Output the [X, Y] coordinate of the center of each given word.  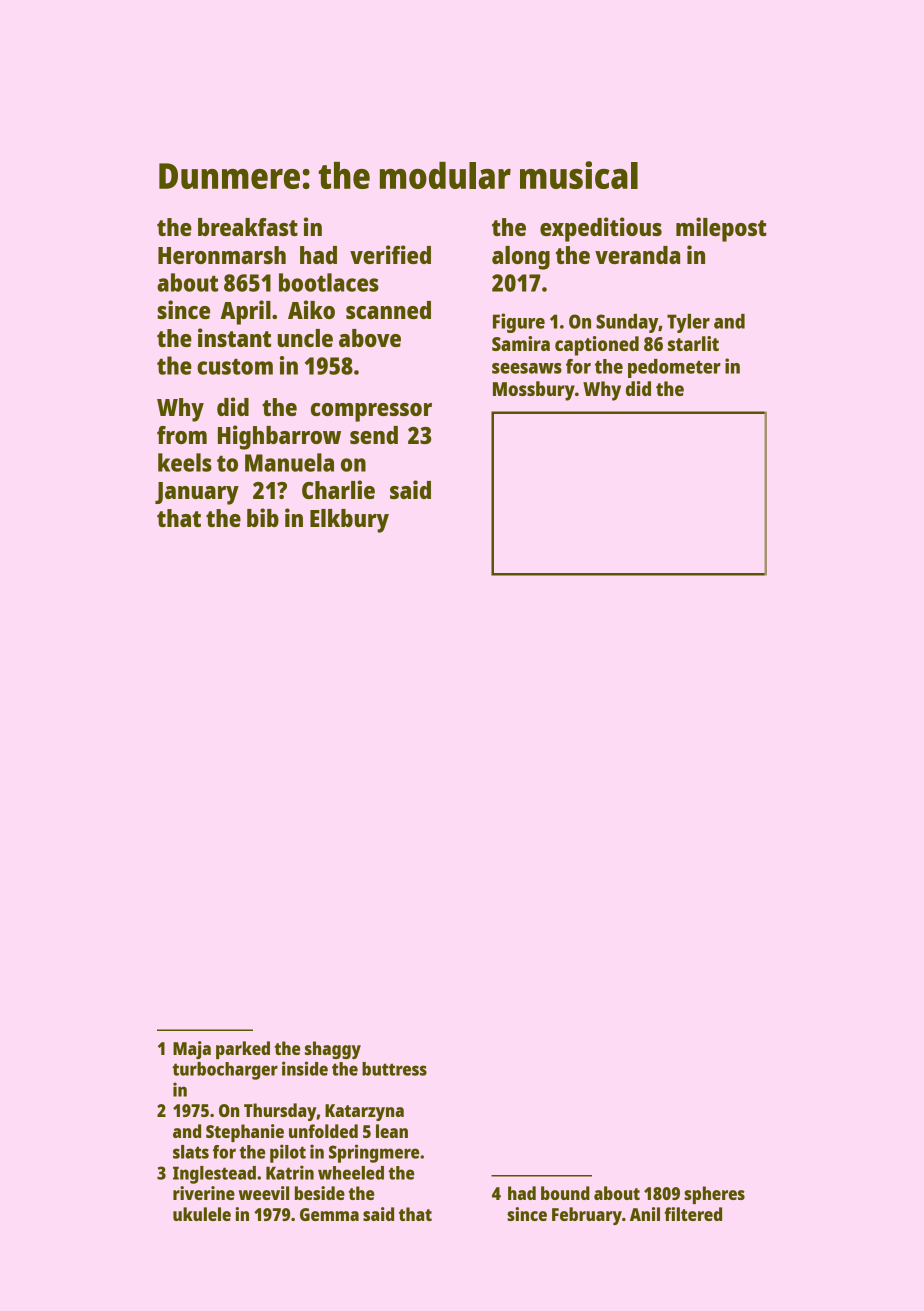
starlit [693, 343]
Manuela [289, 462]
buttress [394, 1069]
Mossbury [534, 391]
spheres [714, 1195]
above [370, 338]
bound [565, 1193]
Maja [192, 1050]
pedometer [674, 368]
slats [191, 1152]
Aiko [311, 309]
